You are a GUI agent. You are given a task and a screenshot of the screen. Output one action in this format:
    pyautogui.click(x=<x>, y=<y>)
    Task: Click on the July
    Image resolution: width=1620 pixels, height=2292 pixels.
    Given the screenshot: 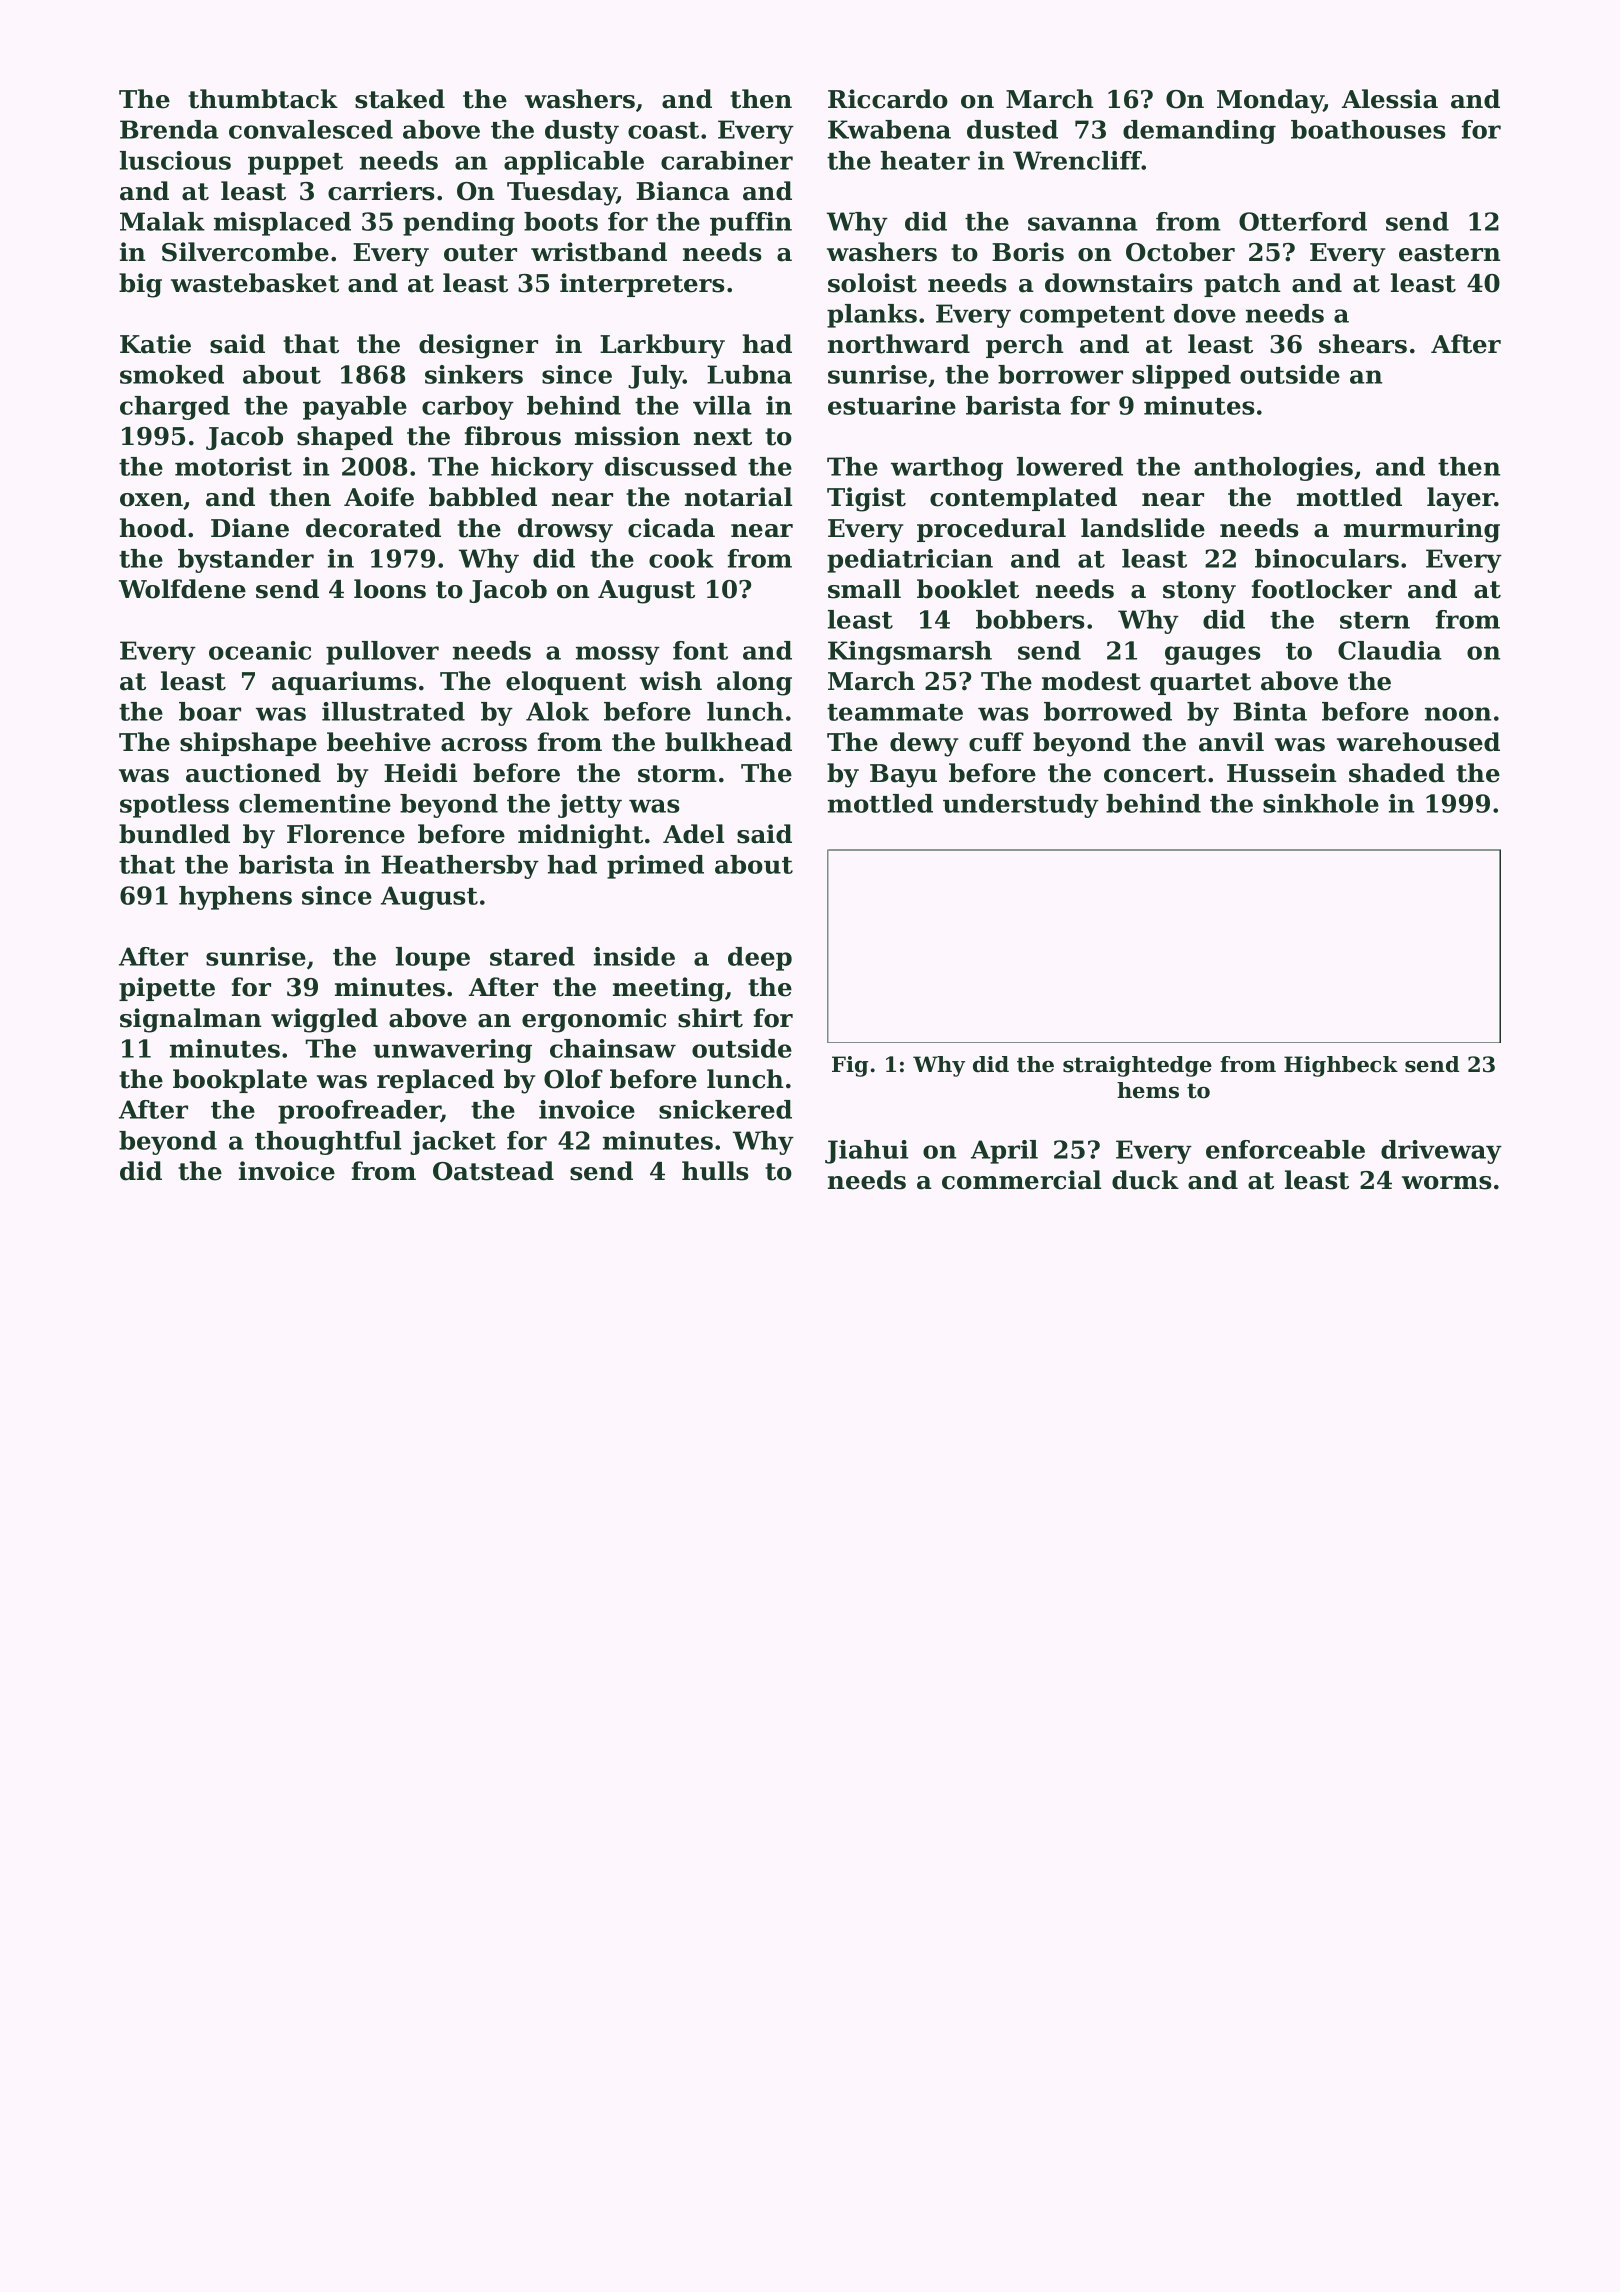 What is the action you would take?
    pyautogui.click(x=656, y=377)
